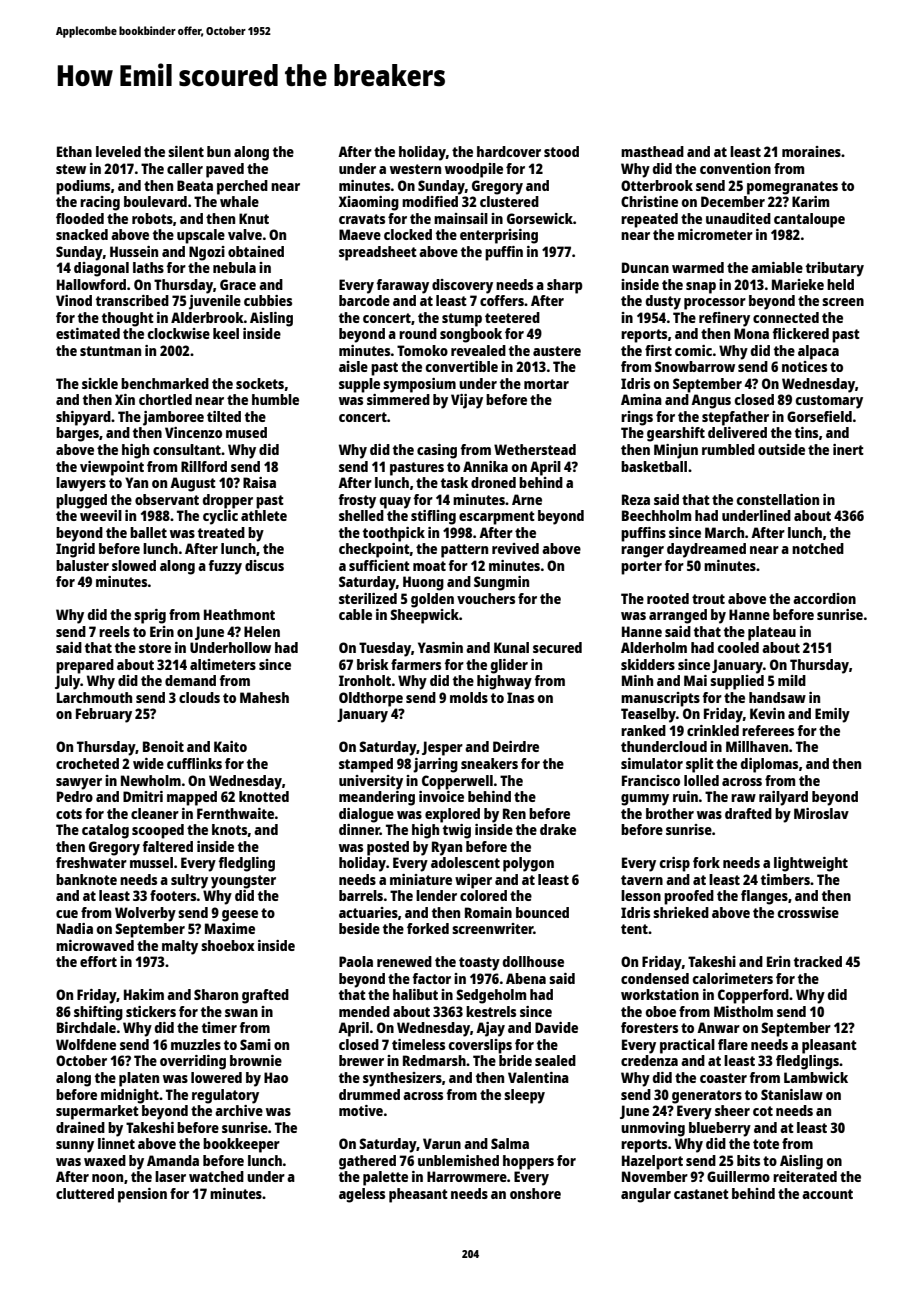  I want to click on timeless, so click(418, 1044).
